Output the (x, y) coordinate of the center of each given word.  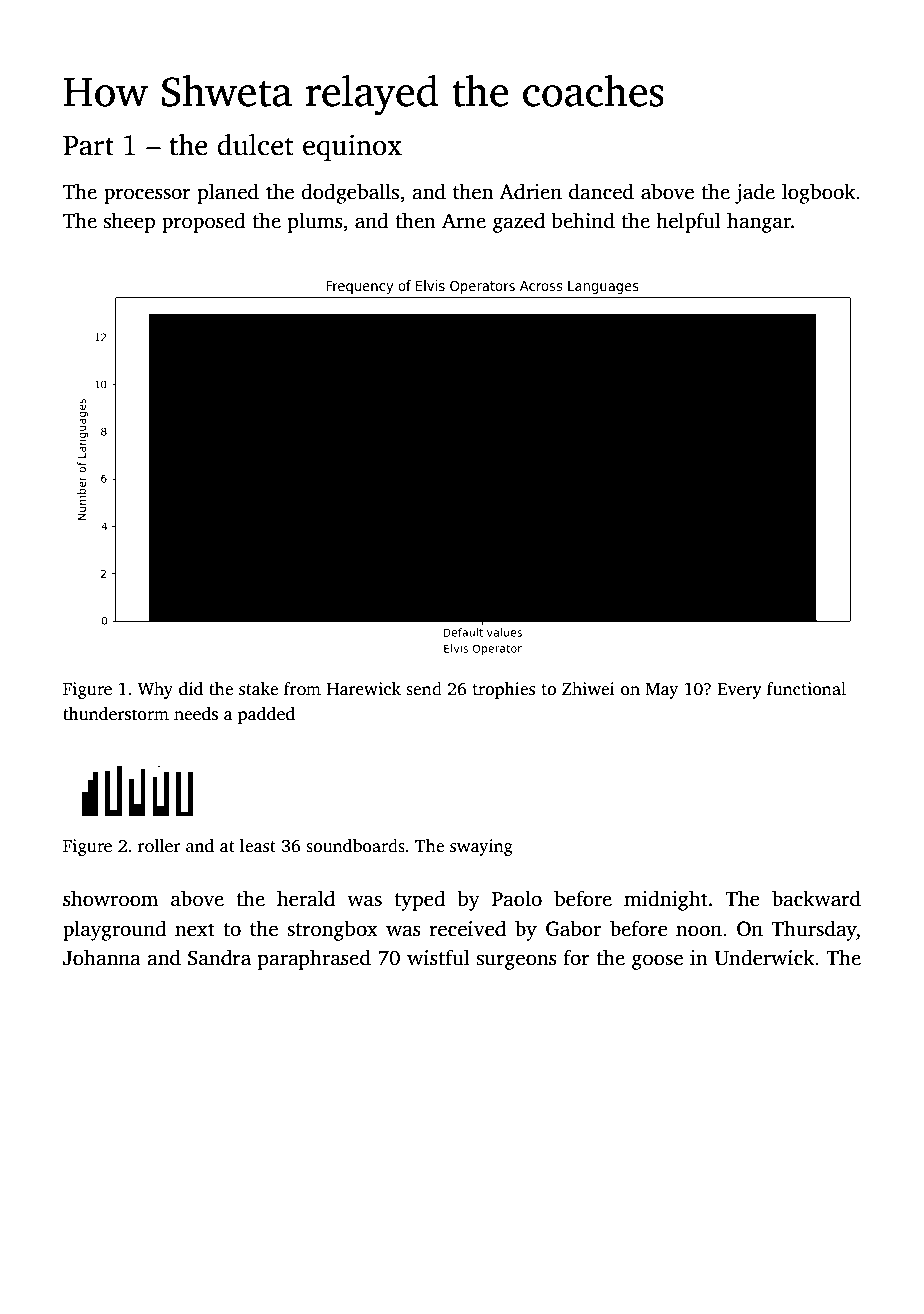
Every (740, 691)
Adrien (530, 191)
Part (88, 146)
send (424, 689)
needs (196, 714)
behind (583, 220)
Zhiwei (588, 689)
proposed (204, 222)
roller (159, 846)
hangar (759, 222)
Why (155, 690)
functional (806, 689)
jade (755, 193)
